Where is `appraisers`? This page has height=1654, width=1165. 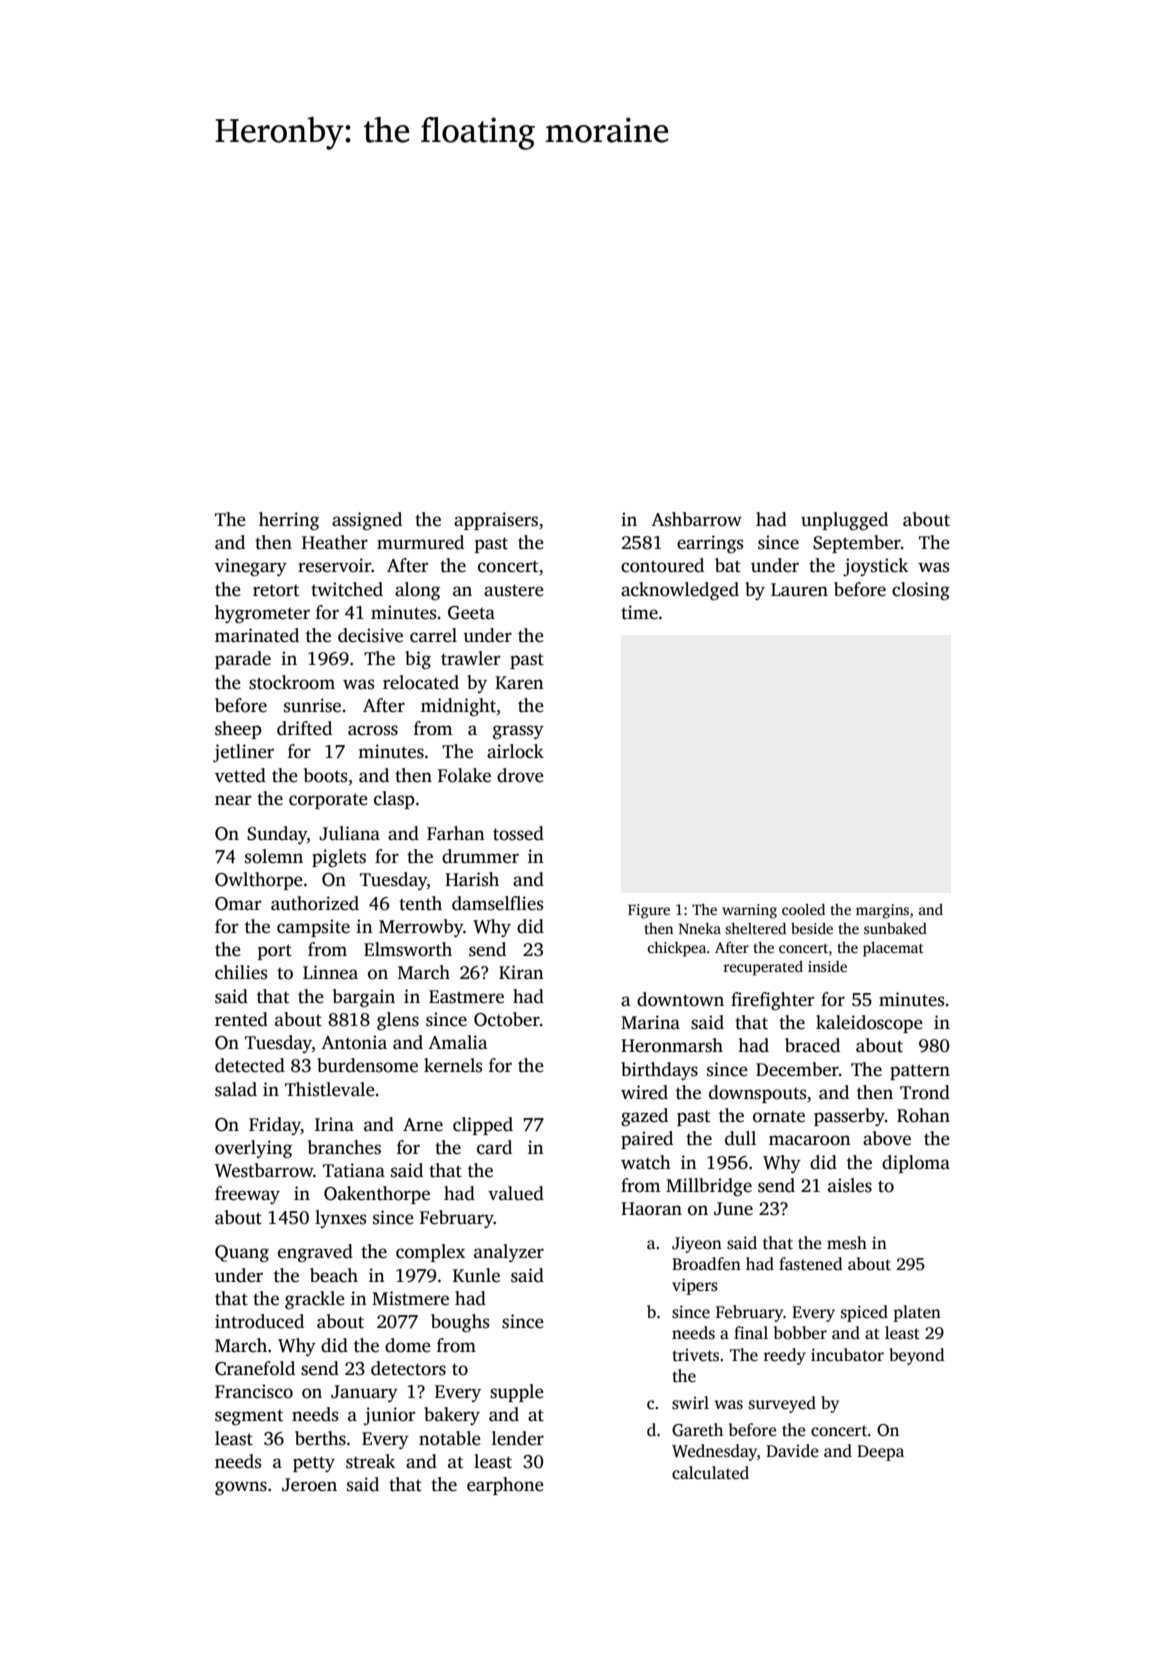
appraisers is located at coordinates (496, 521).
